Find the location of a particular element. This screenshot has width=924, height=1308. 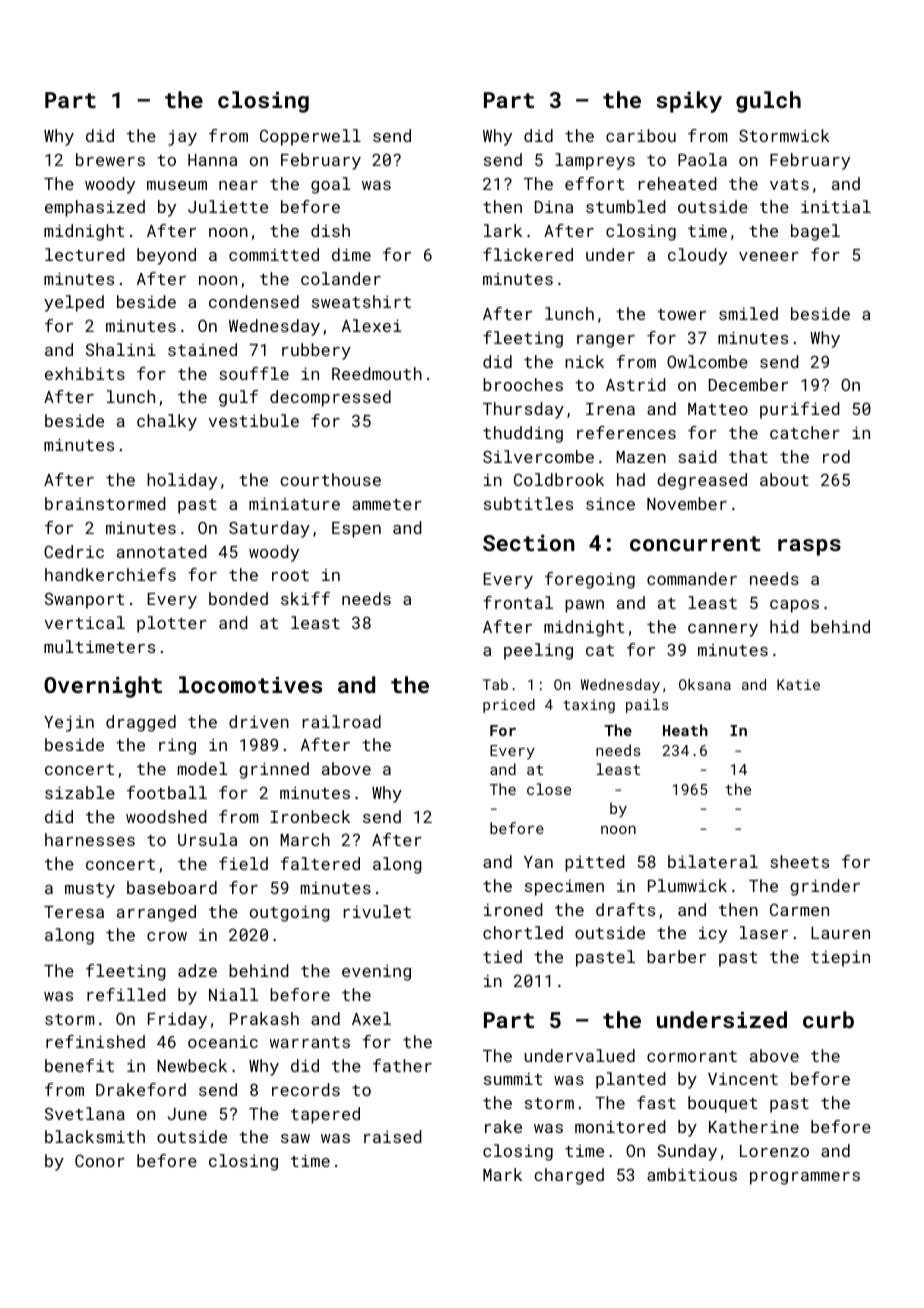

lark is located at coordinates (503, 230).
